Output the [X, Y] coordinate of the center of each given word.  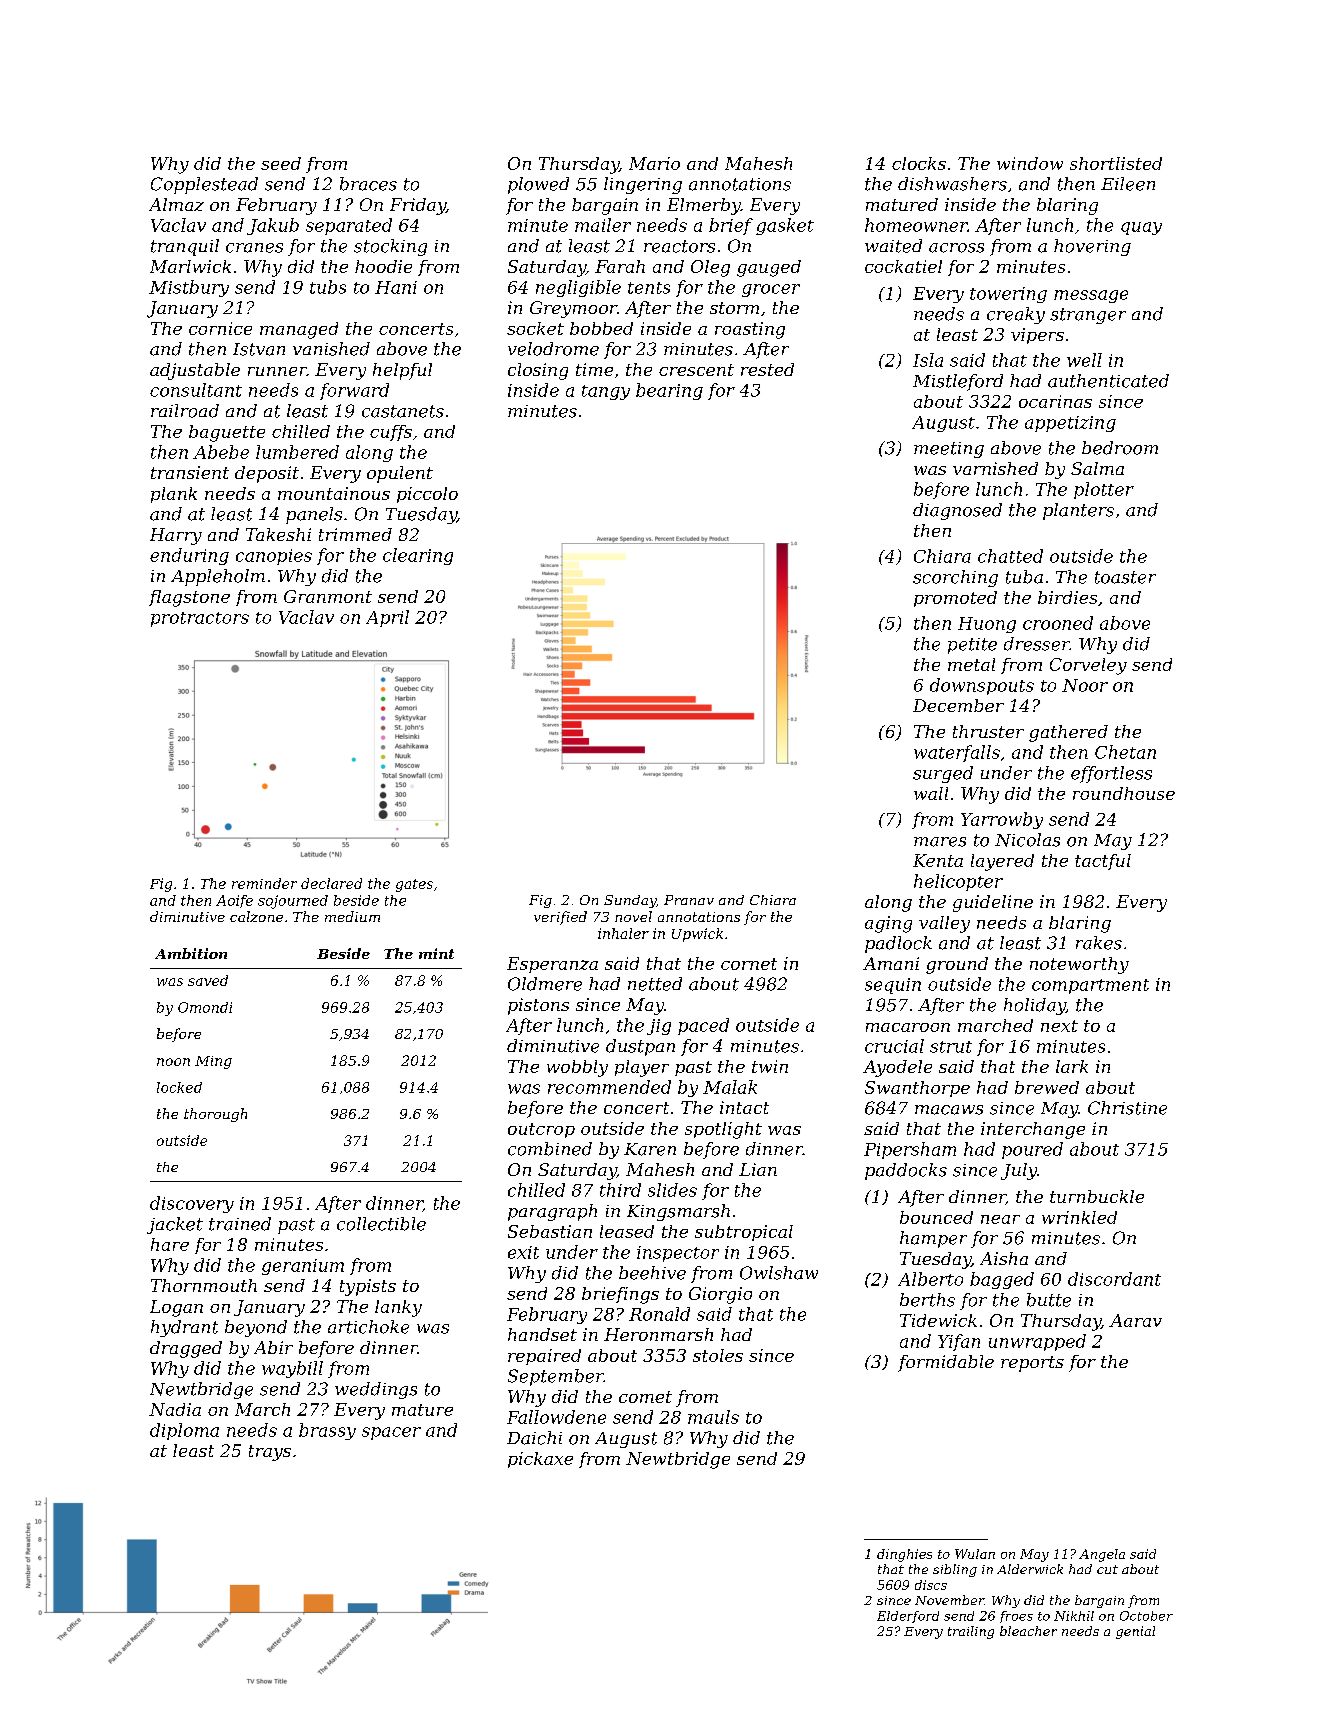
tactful [1103, 862]
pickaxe [540, 1460]
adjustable [195, 371]
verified [560, 918]
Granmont [328, 596]
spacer [391, 1433]
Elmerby [704, 206]
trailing [971, 1632]
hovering [1092, 247]
